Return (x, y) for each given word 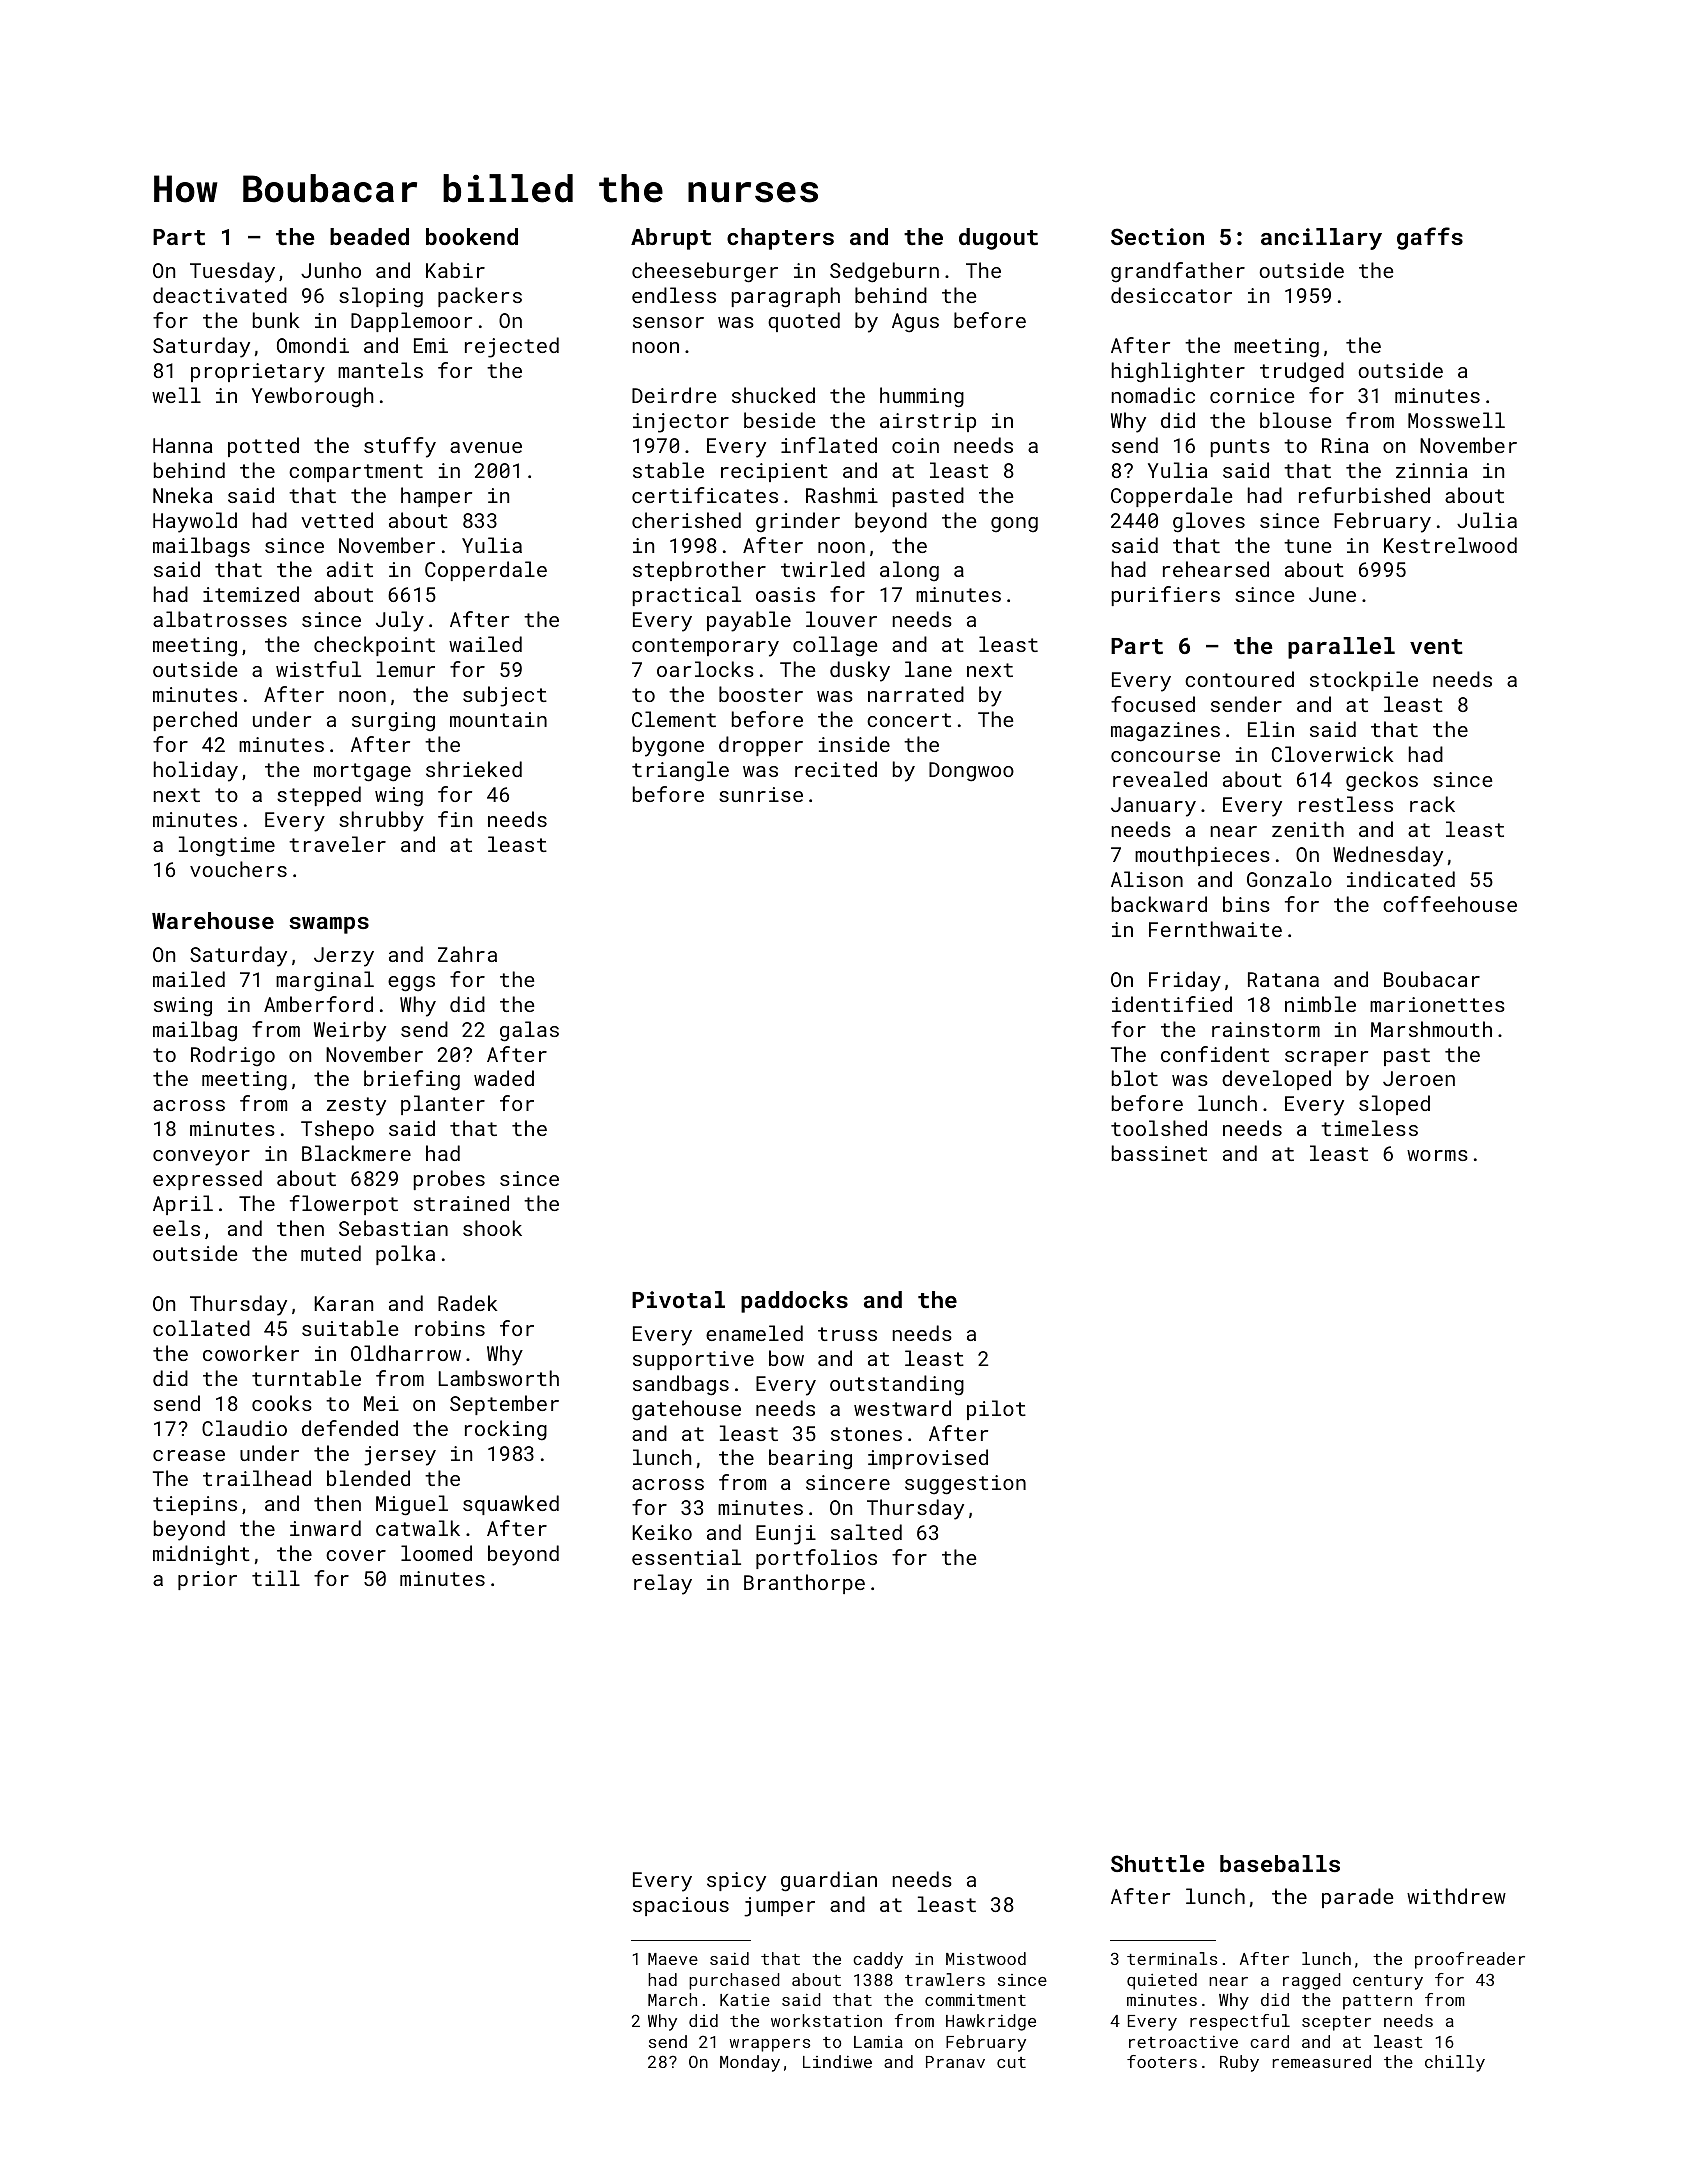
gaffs (1430, 238)
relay (663, 1584)
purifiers (1166, 596)
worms (1437, 1155)
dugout (998, 239)
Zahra (467, 954)
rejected (512, 347)
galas (529, 1031)
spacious (681, 1906)
